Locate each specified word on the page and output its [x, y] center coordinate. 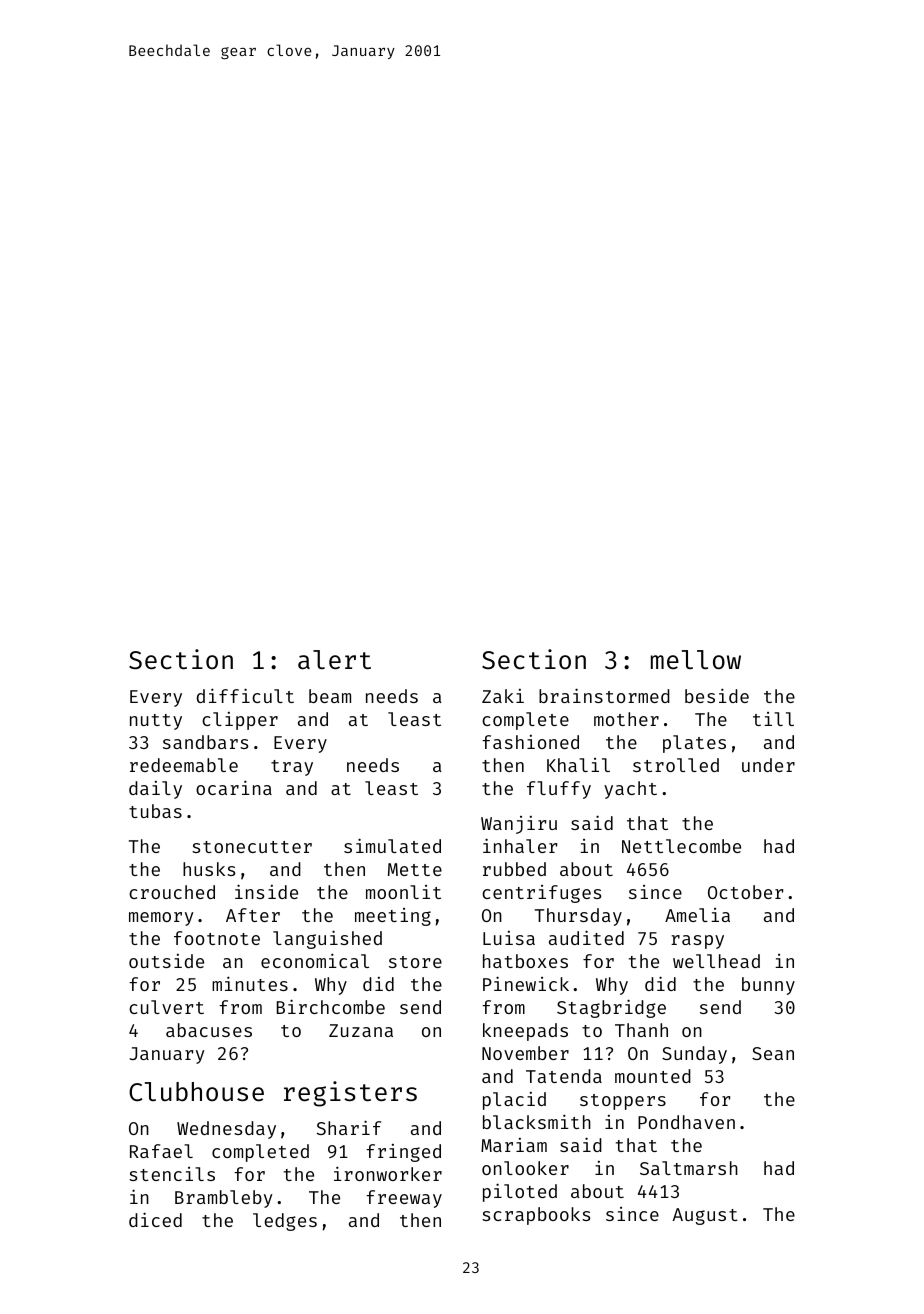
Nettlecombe [681, 846]
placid [514, 1101]
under [768, 765]
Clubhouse [196, 1092]
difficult [245, 695]
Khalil [578, 765]
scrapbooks [536, 1216]
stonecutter [252, 847]
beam [330, 696]
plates [694, 744]
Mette [415, 869]
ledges [285, 1222]
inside [266, 891]
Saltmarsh [689, 1168]
